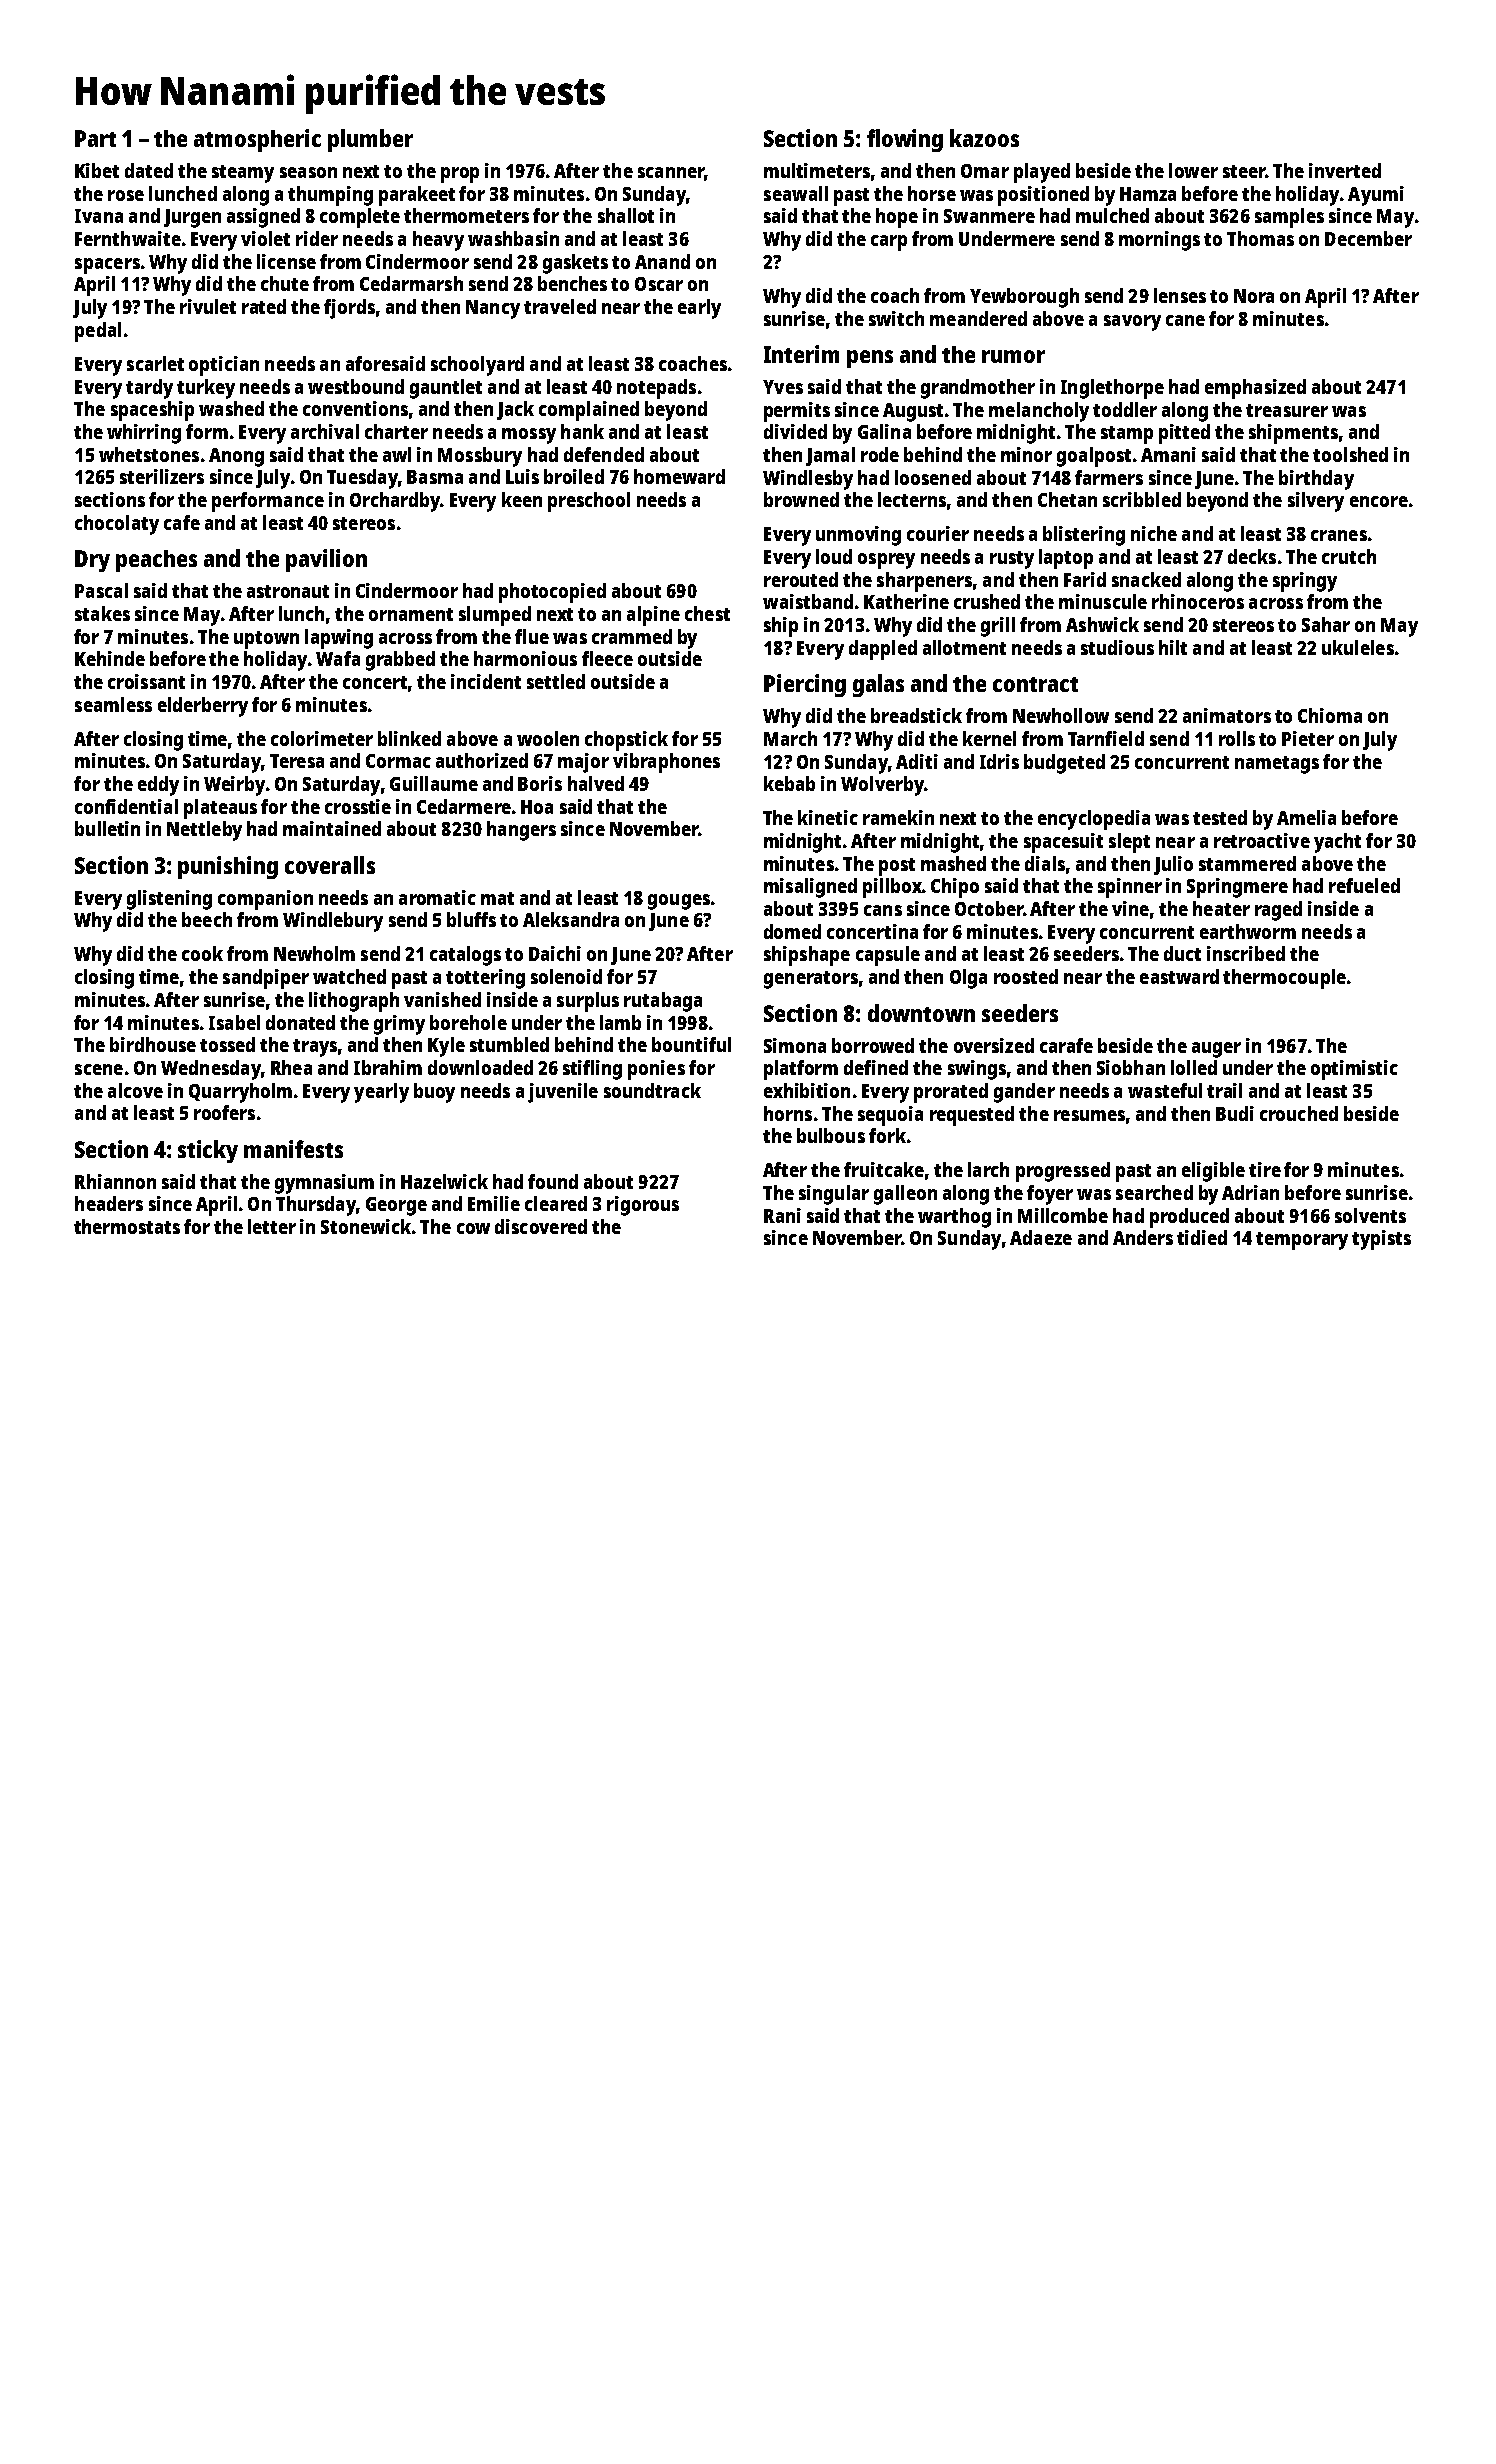  I want to click on lower, so click(1193, 170).
